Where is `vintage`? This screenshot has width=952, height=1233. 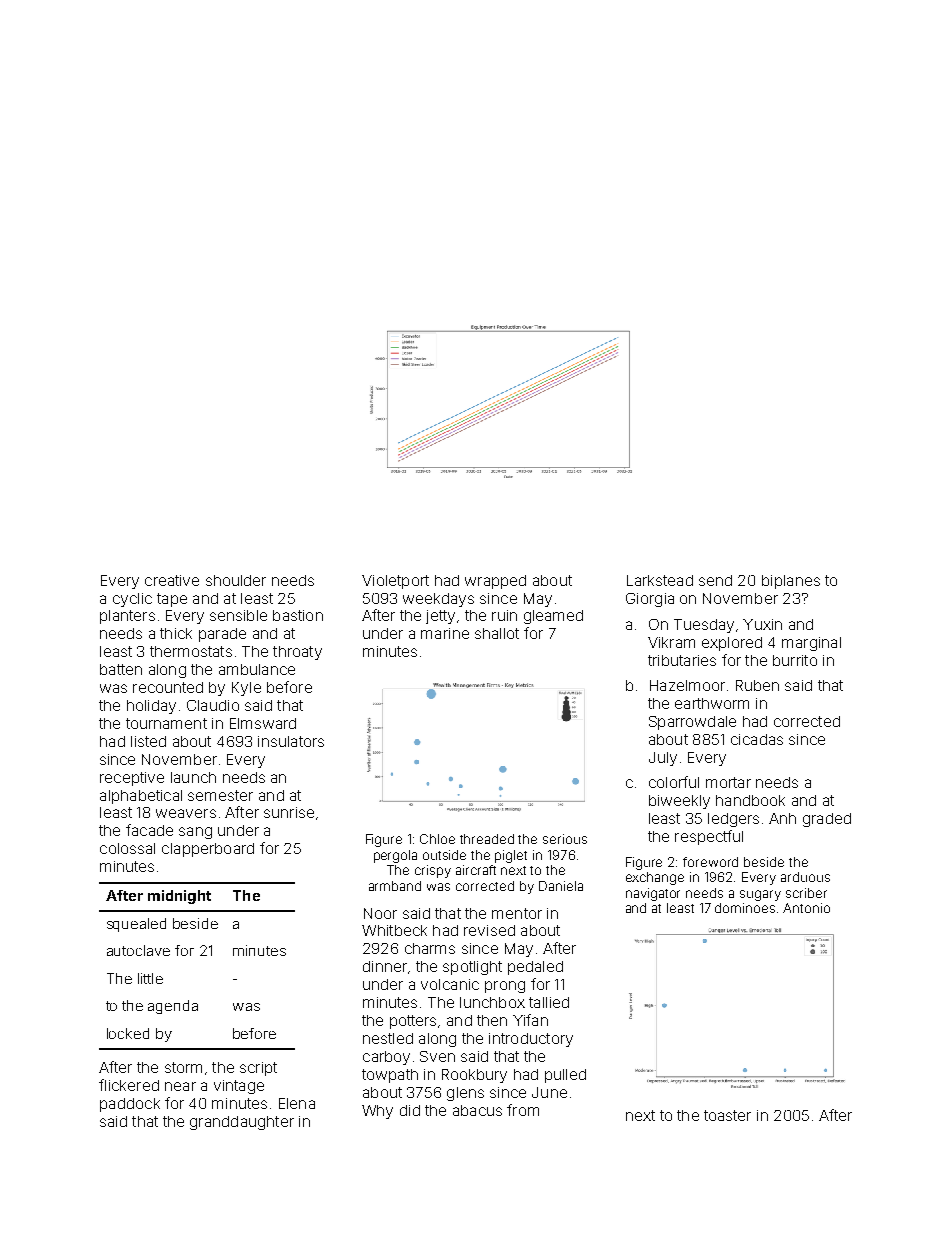
vintage is located at coordinates (239, 1087).
